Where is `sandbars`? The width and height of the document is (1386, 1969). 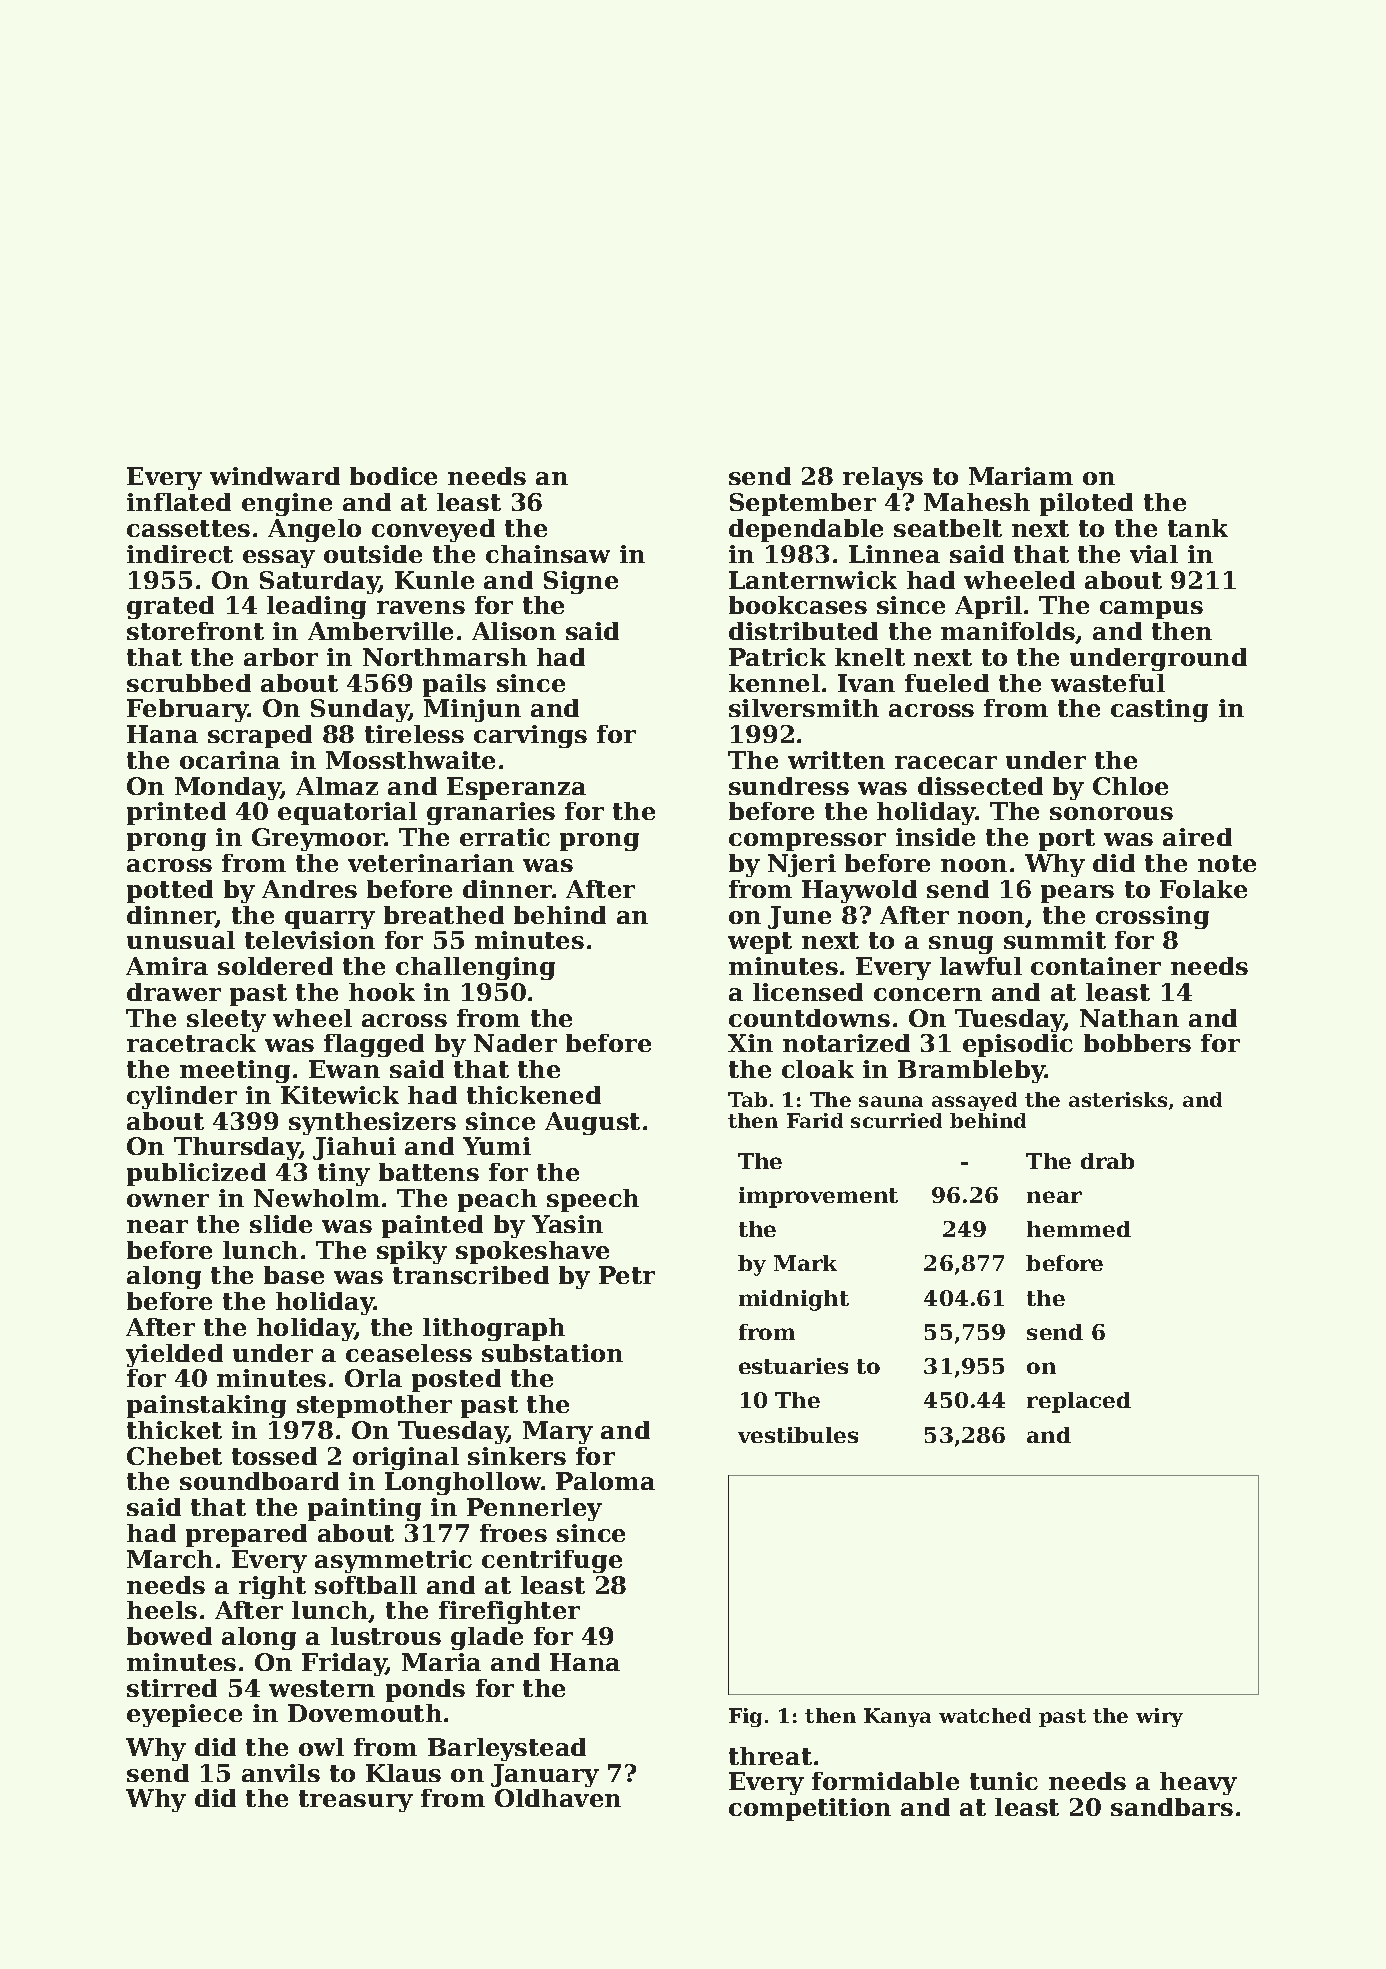
sandbars is located at coordinates (1172, 1807).
